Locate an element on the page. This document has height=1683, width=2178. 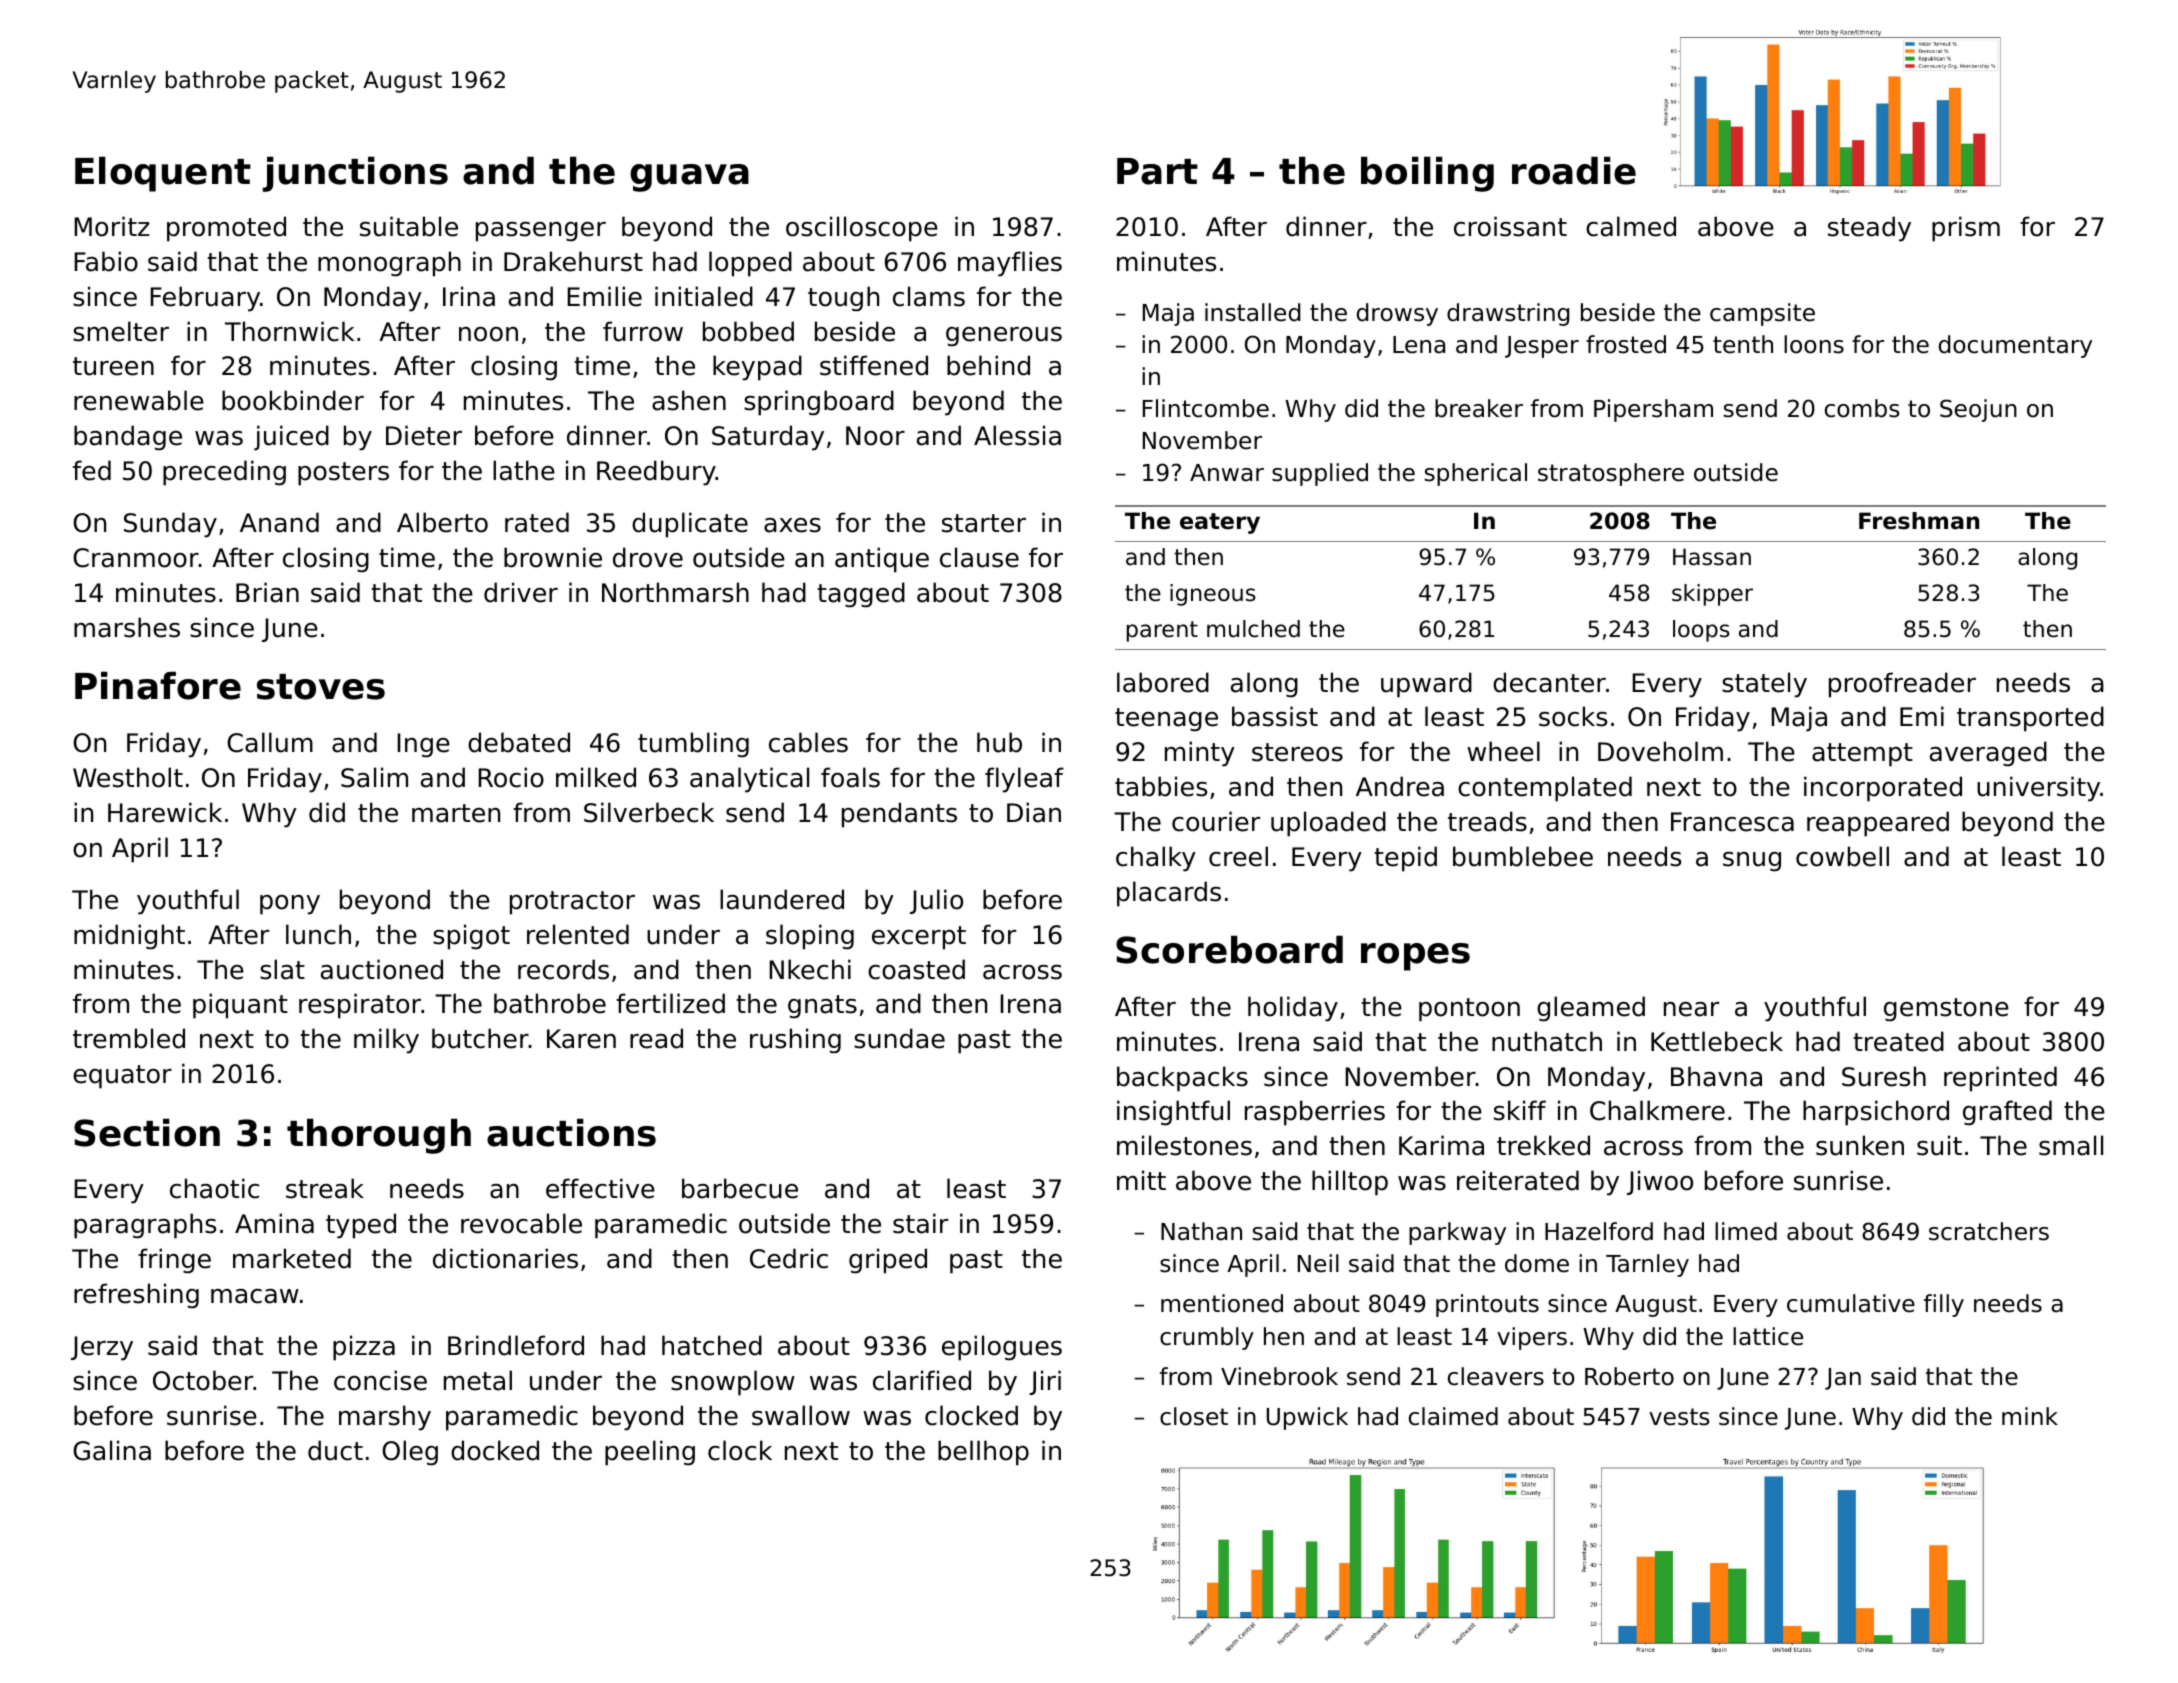
documentary is located at coordinates (2015, 346).
